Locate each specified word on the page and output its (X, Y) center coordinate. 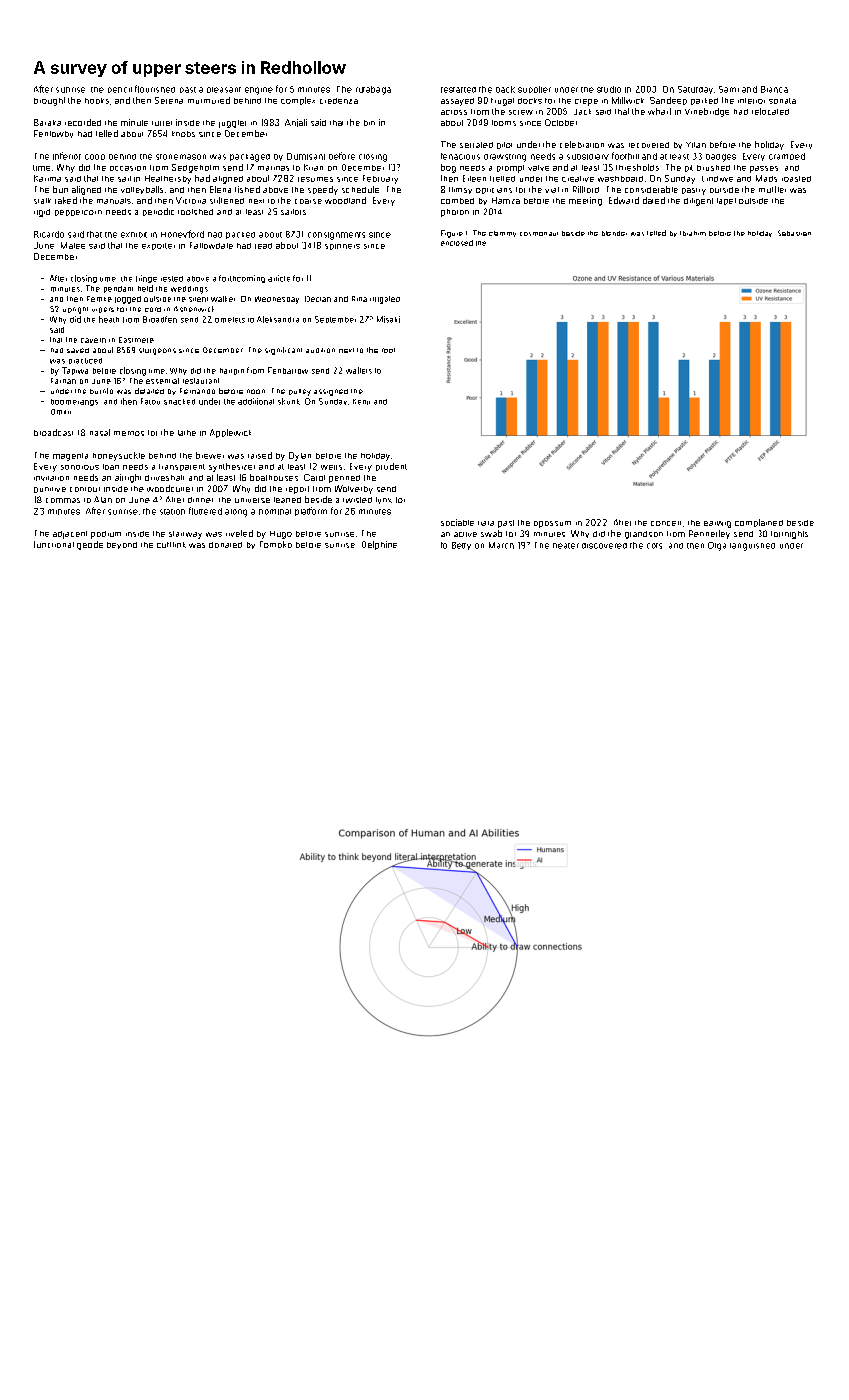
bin (369, 123)
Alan (103, 499)
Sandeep (668, 101)
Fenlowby (53, 134)
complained (759, 523)
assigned (331, 392)
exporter (158, 246)
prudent (391, 467)
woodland (345, 200)
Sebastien (794, 233)
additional (256, 401)
